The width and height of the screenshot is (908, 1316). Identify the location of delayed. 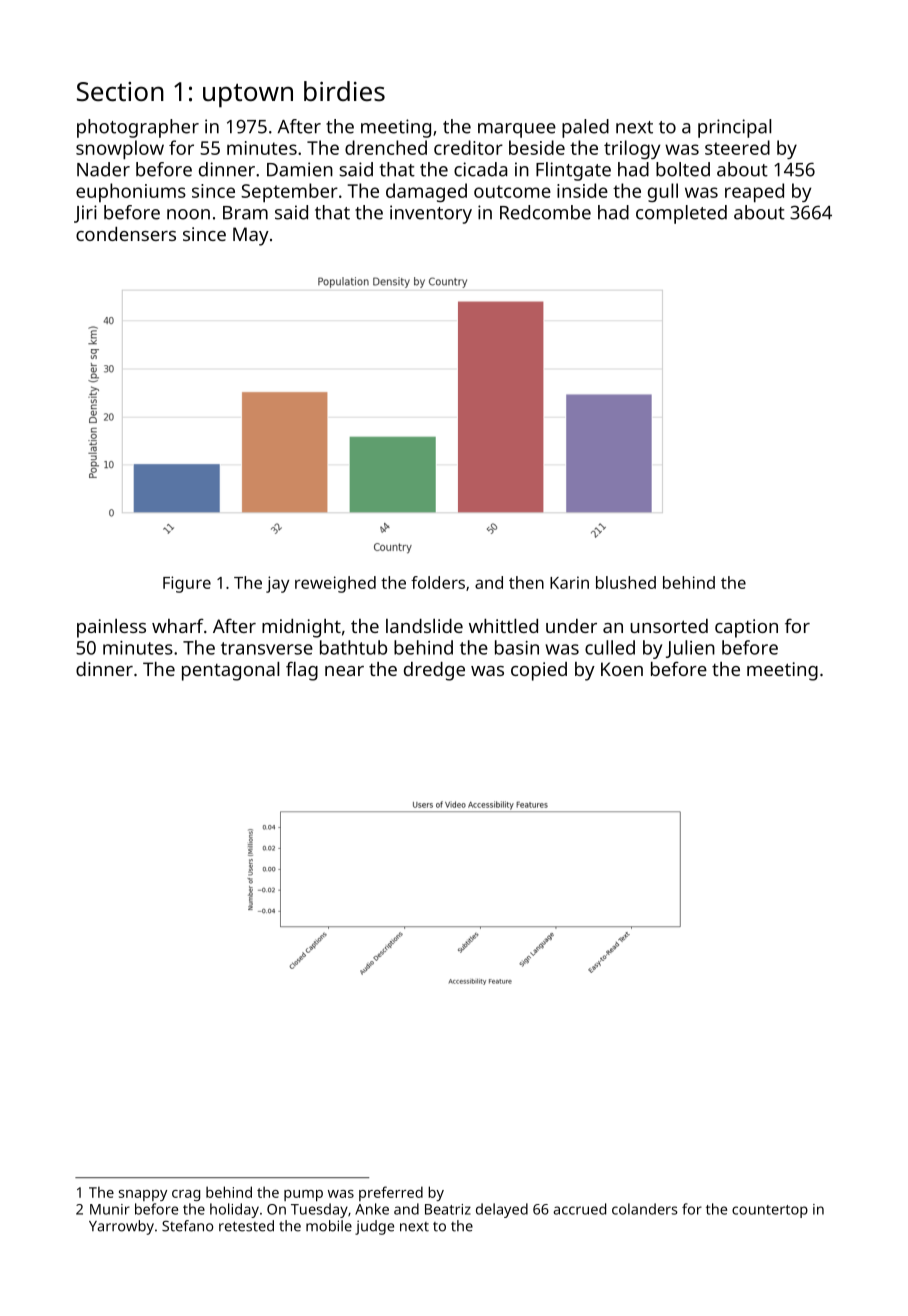
(502, 1210).
